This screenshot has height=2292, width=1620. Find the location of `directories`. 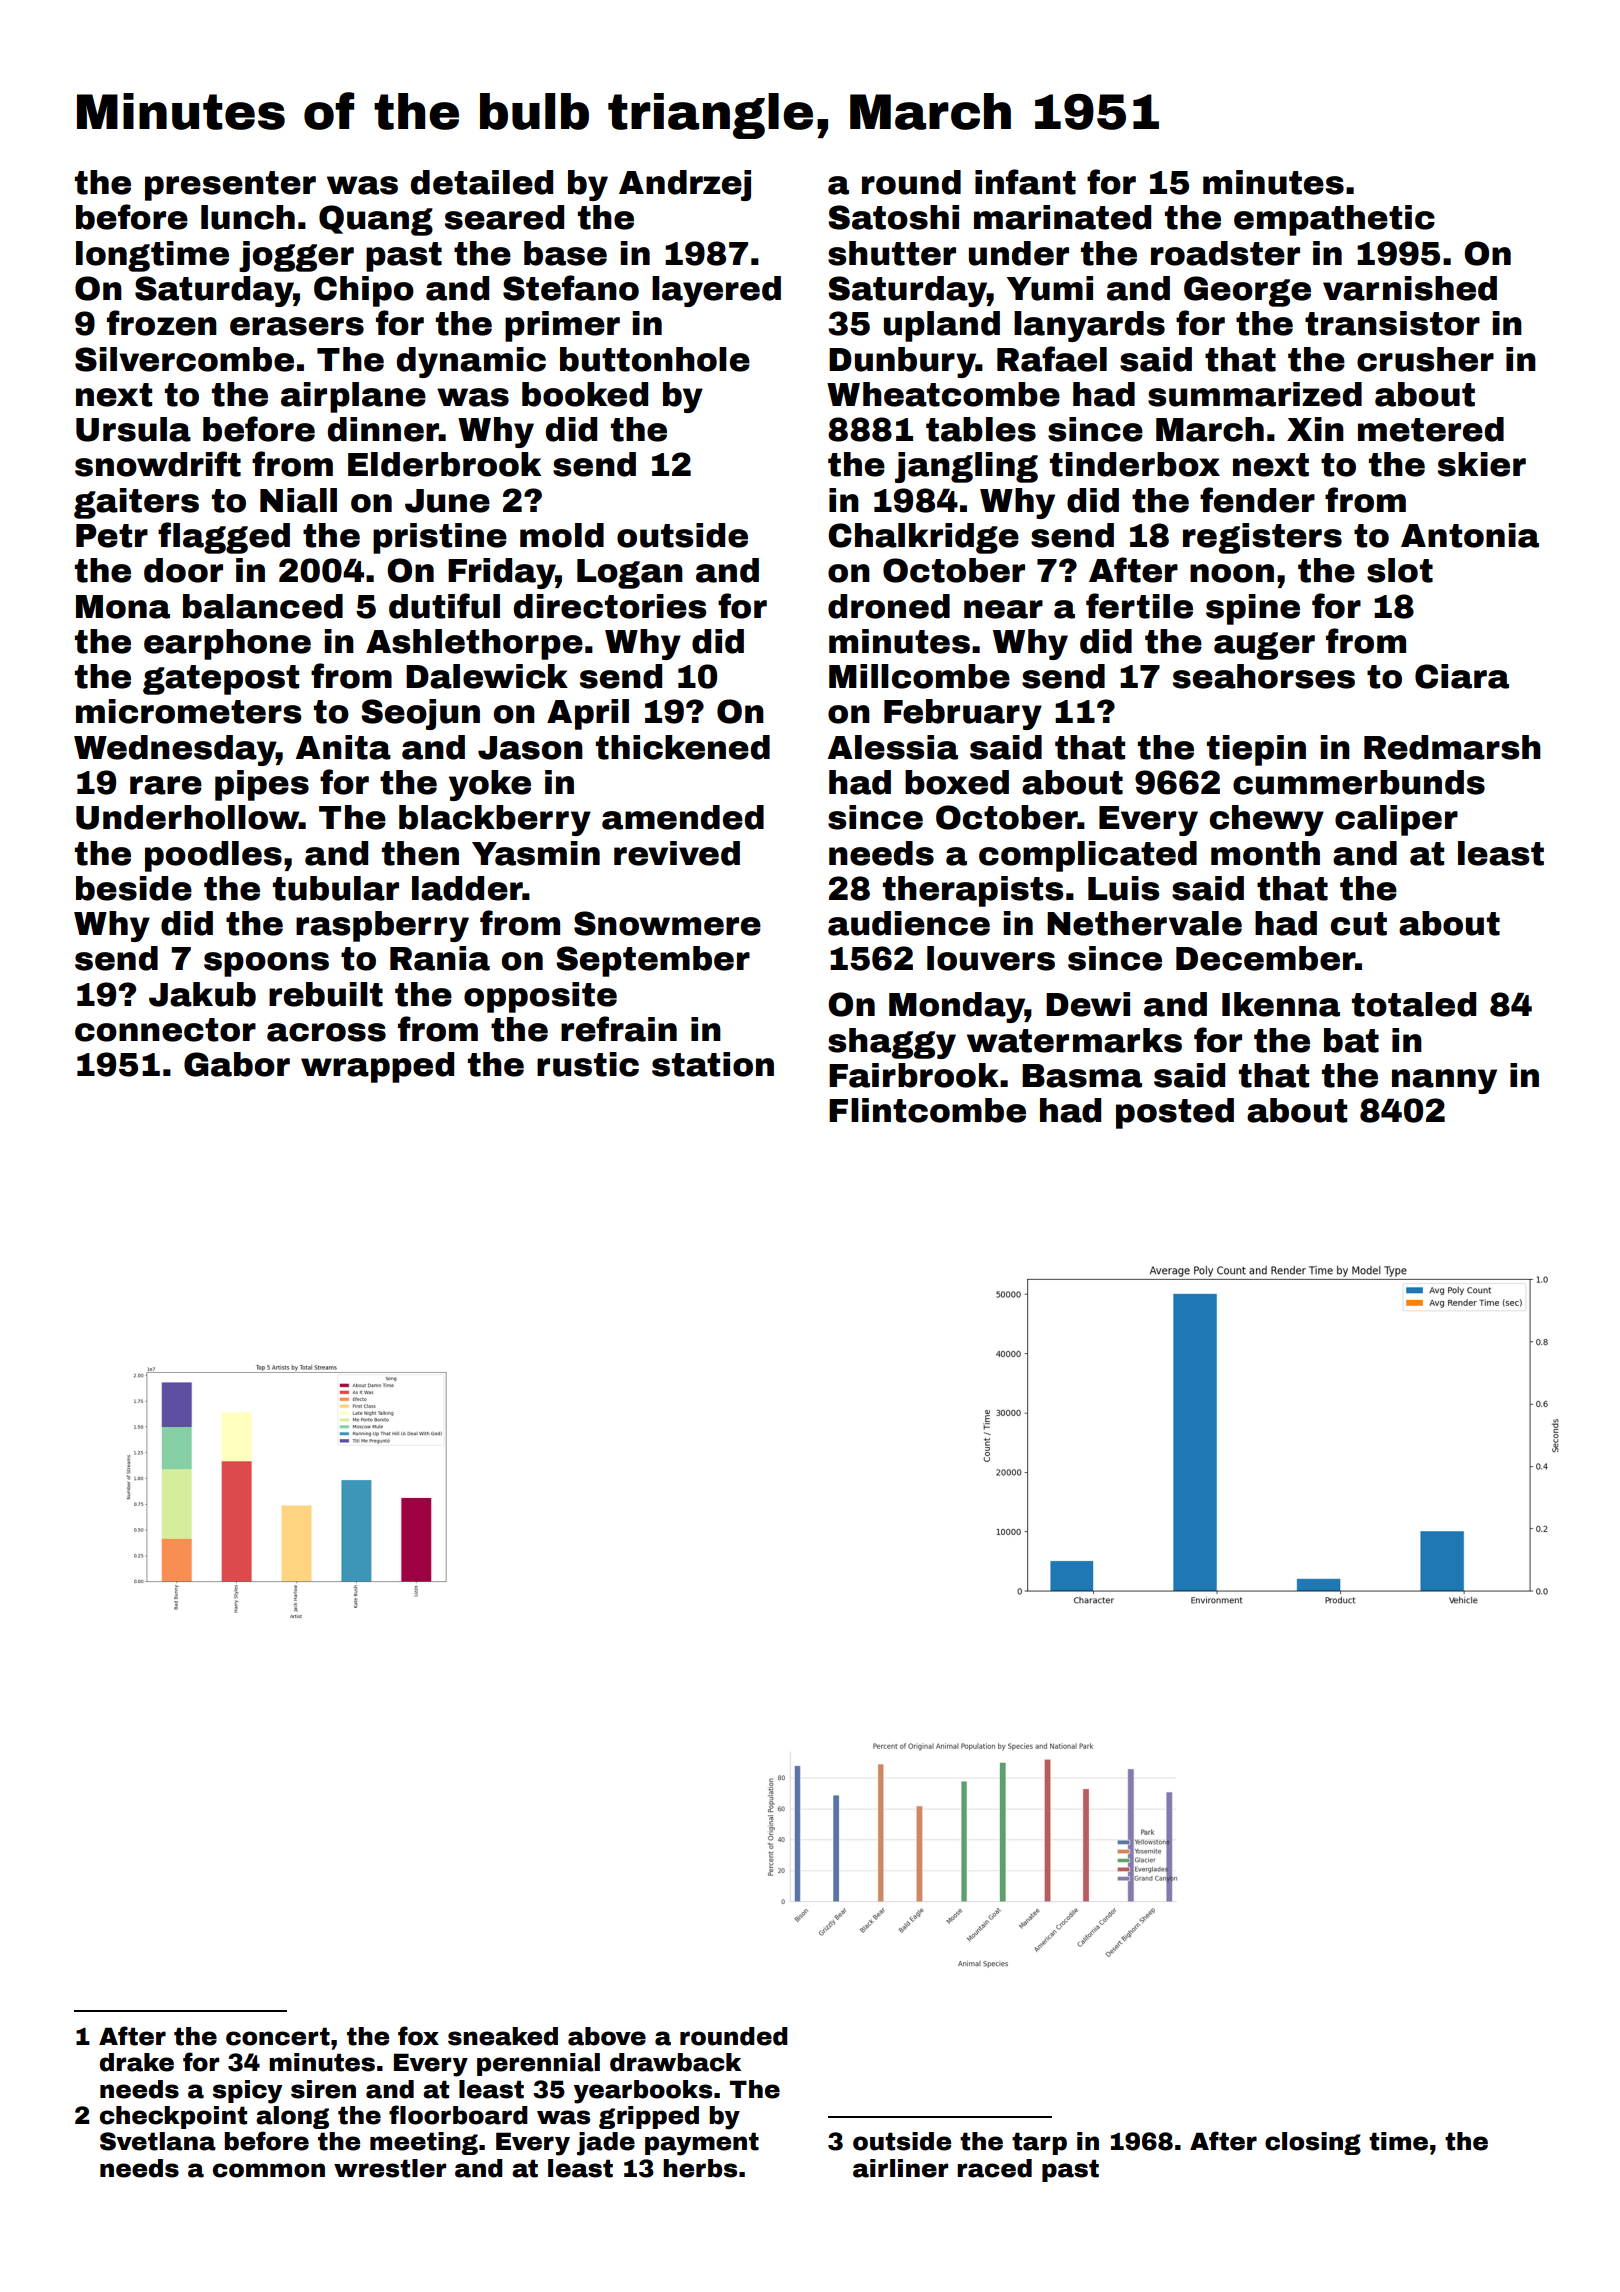

directories is located at coordinates (610, 606).
